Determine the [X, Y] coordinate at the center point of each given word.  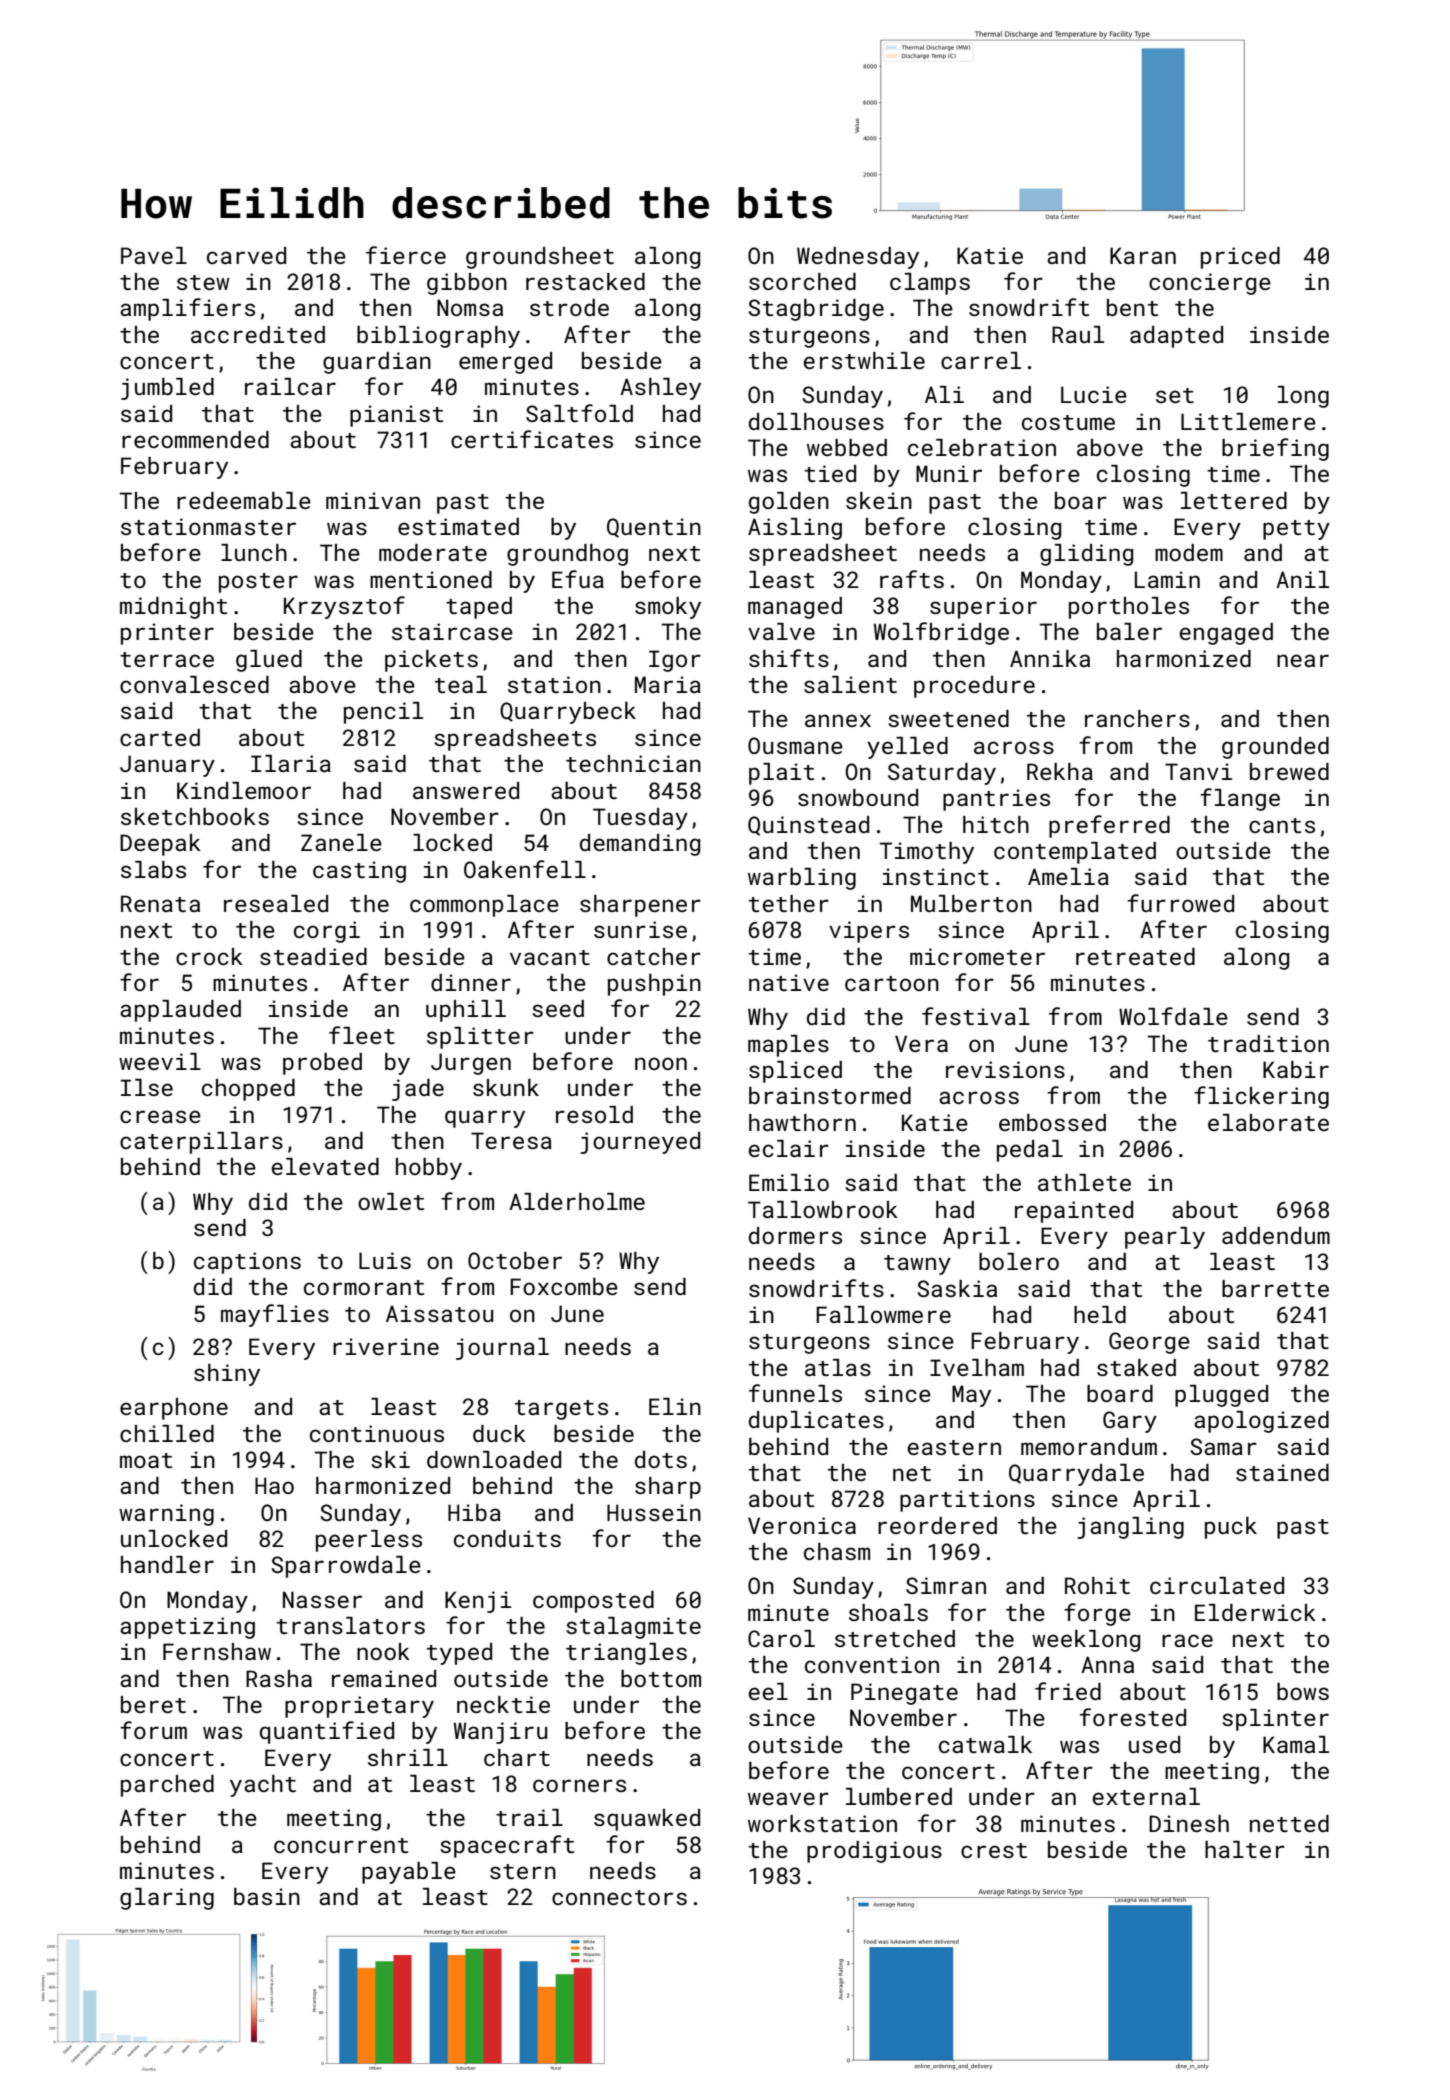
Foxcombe [564, 1286]
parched [167, 1786]
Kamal [1296, 1744]
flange [1240, 799]
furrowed [1180, 903]
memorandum [1089, 1446]
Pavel [154, 255]
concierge [1210, 284]
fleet [362, 1035]
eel [768, 1691]
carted [160, 737]
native [789, 982]
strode [569, 307]
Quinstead [808, 826]
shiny [227, 1375]
